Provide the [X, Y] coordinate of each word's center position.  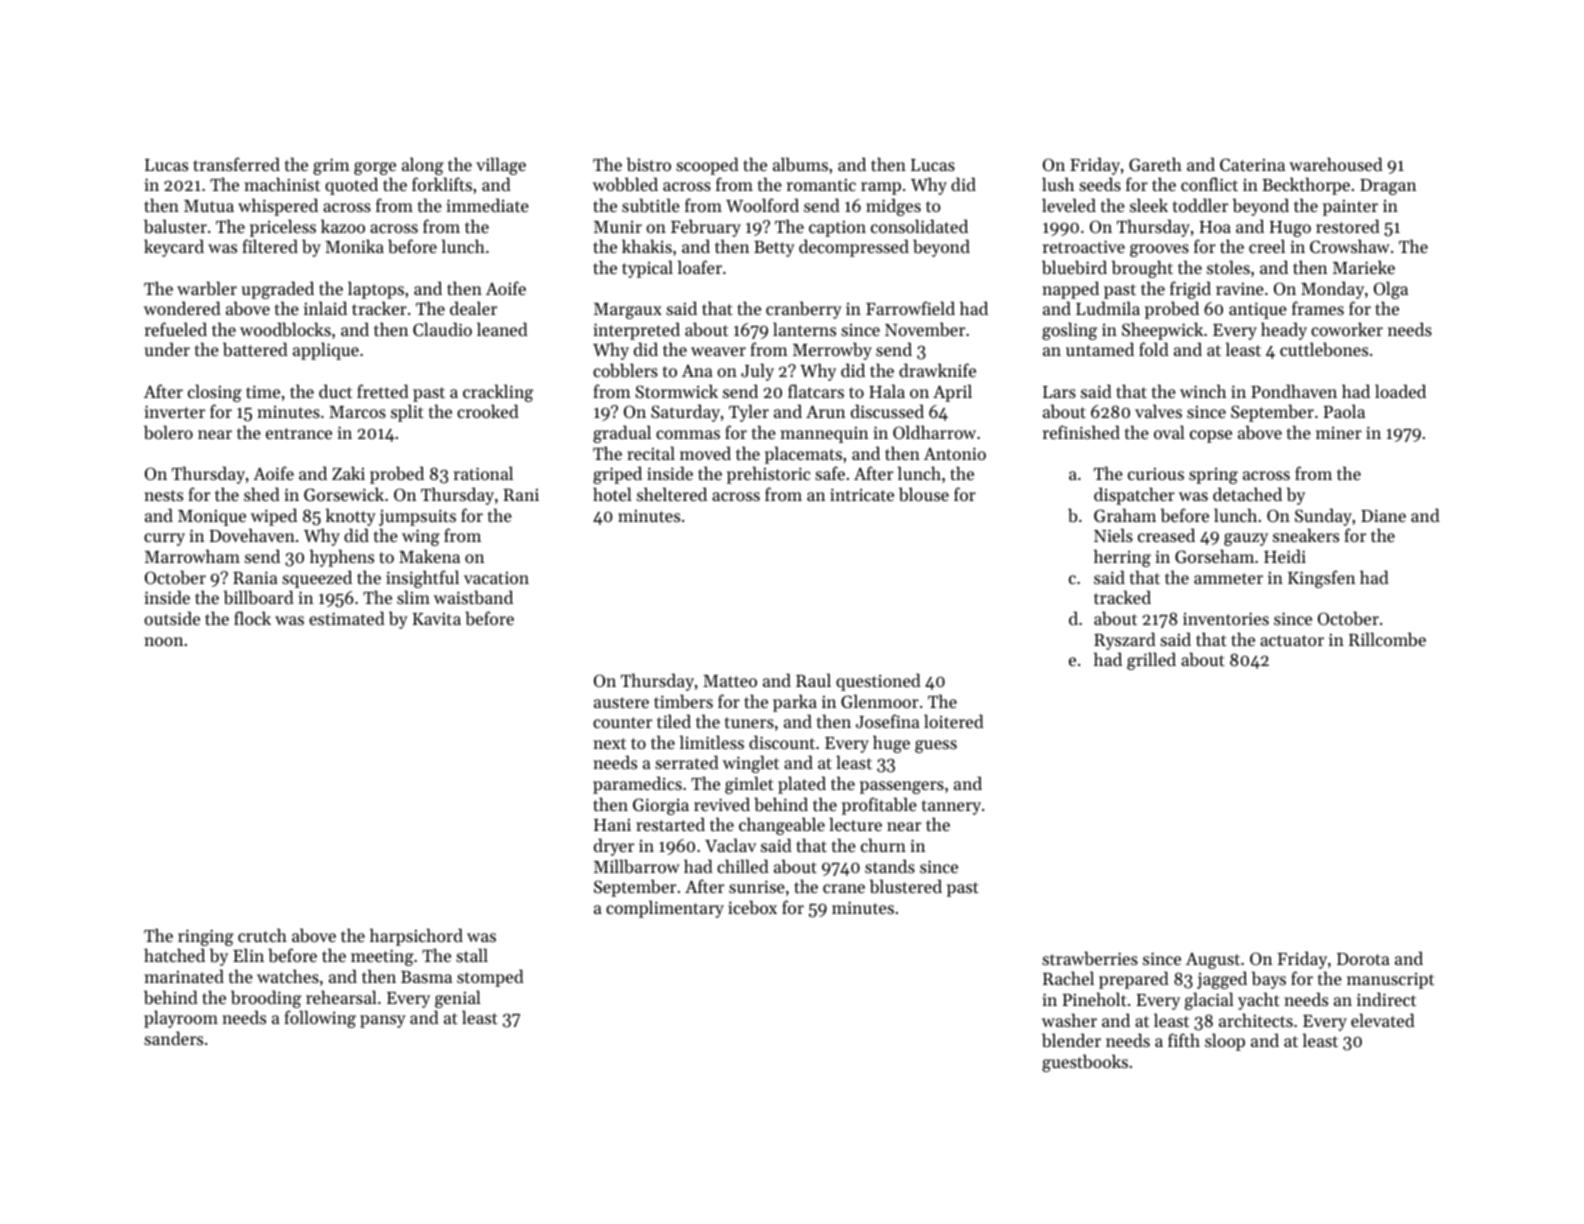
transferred [236, 164]
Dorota [1363, 959]
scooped [707, 166]
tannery [951, 807]
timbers [683, 701]
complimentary [665, 909]
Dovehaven [252, 535]
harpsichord [416, 937]
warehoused [1336, 164]
